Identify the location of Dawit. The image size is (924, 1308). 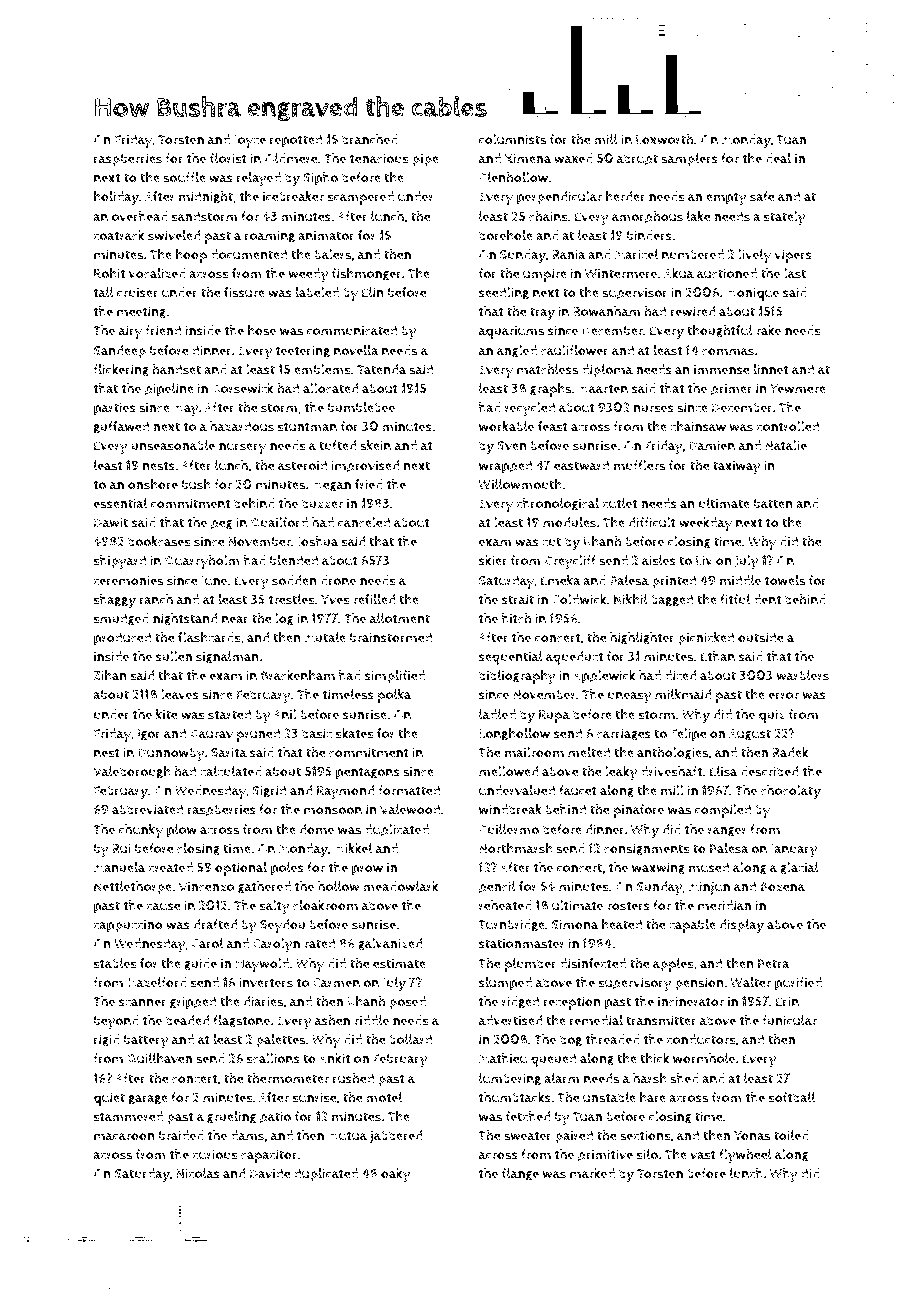
(111, 522).
